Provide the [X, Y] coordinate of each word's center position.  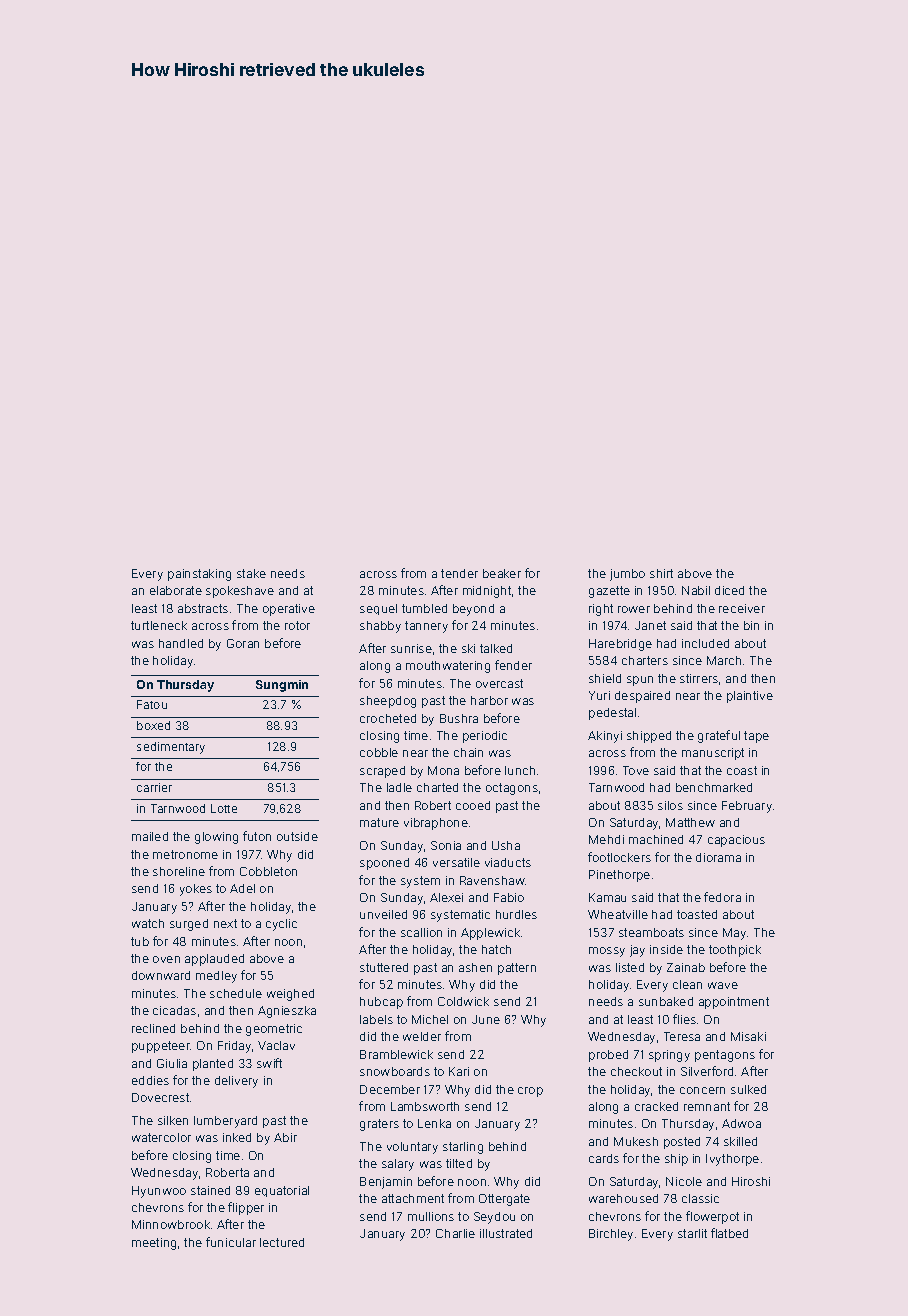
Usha [506, 845]
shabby [380, 627]
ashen [475, 967]
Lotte [224, 808]
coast [742, 770]
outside [297, 836]
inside [666, 949]
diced [729, 590]
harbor [489, 700]
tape [756, 737]
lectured [282, 1242]
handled [181, 643]
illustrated [506, 1233]
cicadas [174, 1010]
